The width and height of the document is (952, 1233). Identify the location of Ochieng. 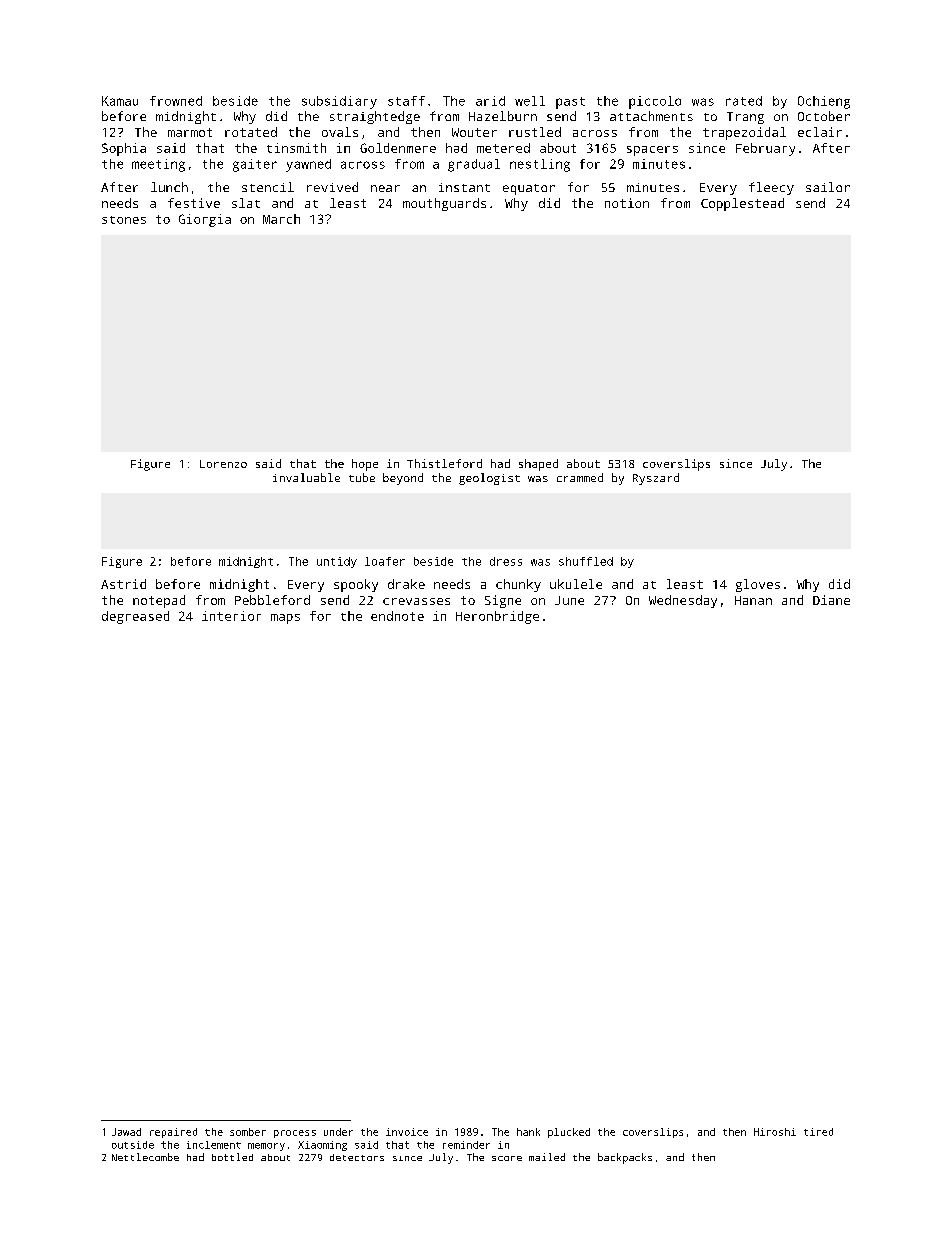
(824, 102).
